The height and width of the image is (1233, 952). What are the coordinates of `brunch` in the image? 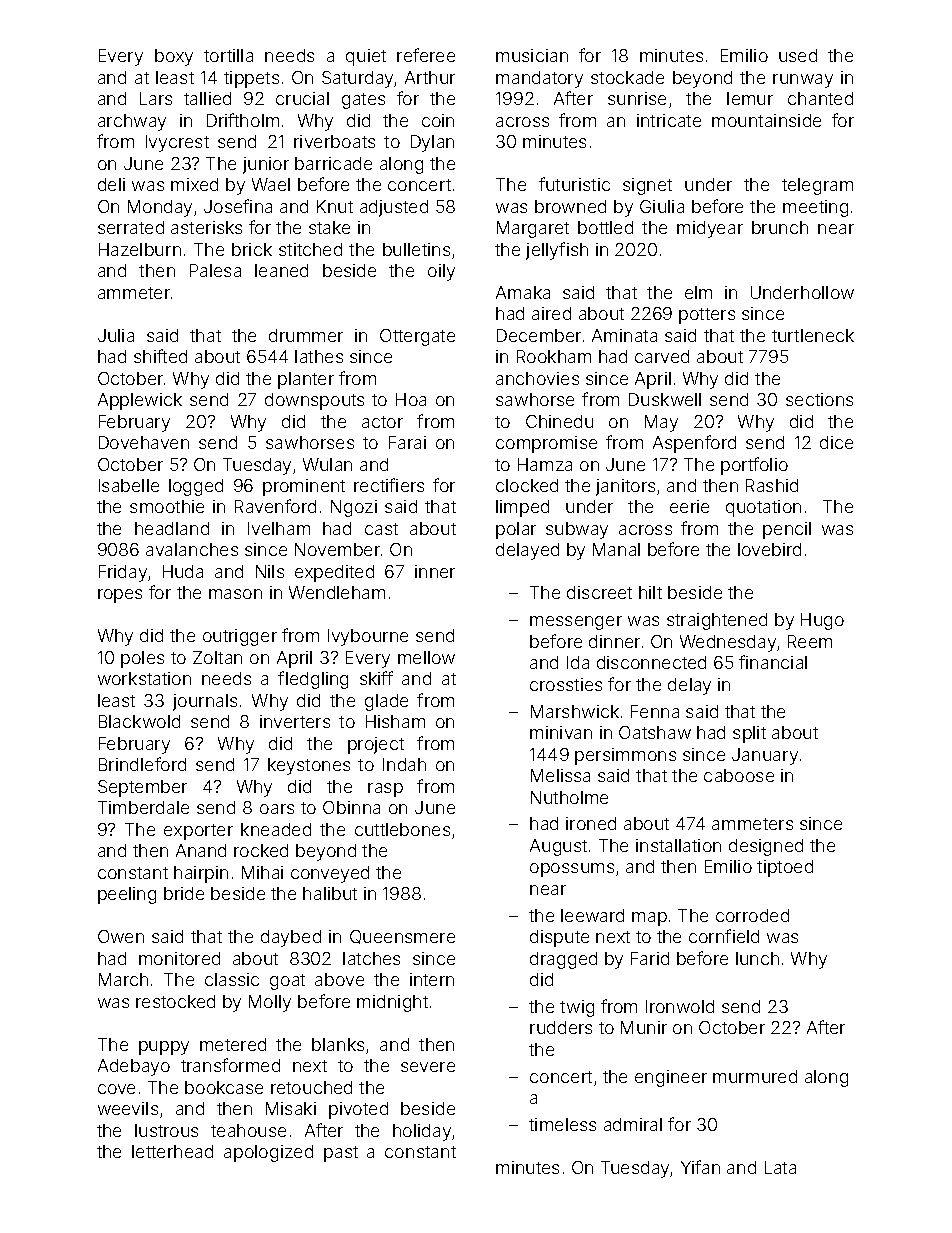 It's located at (780, 227).
